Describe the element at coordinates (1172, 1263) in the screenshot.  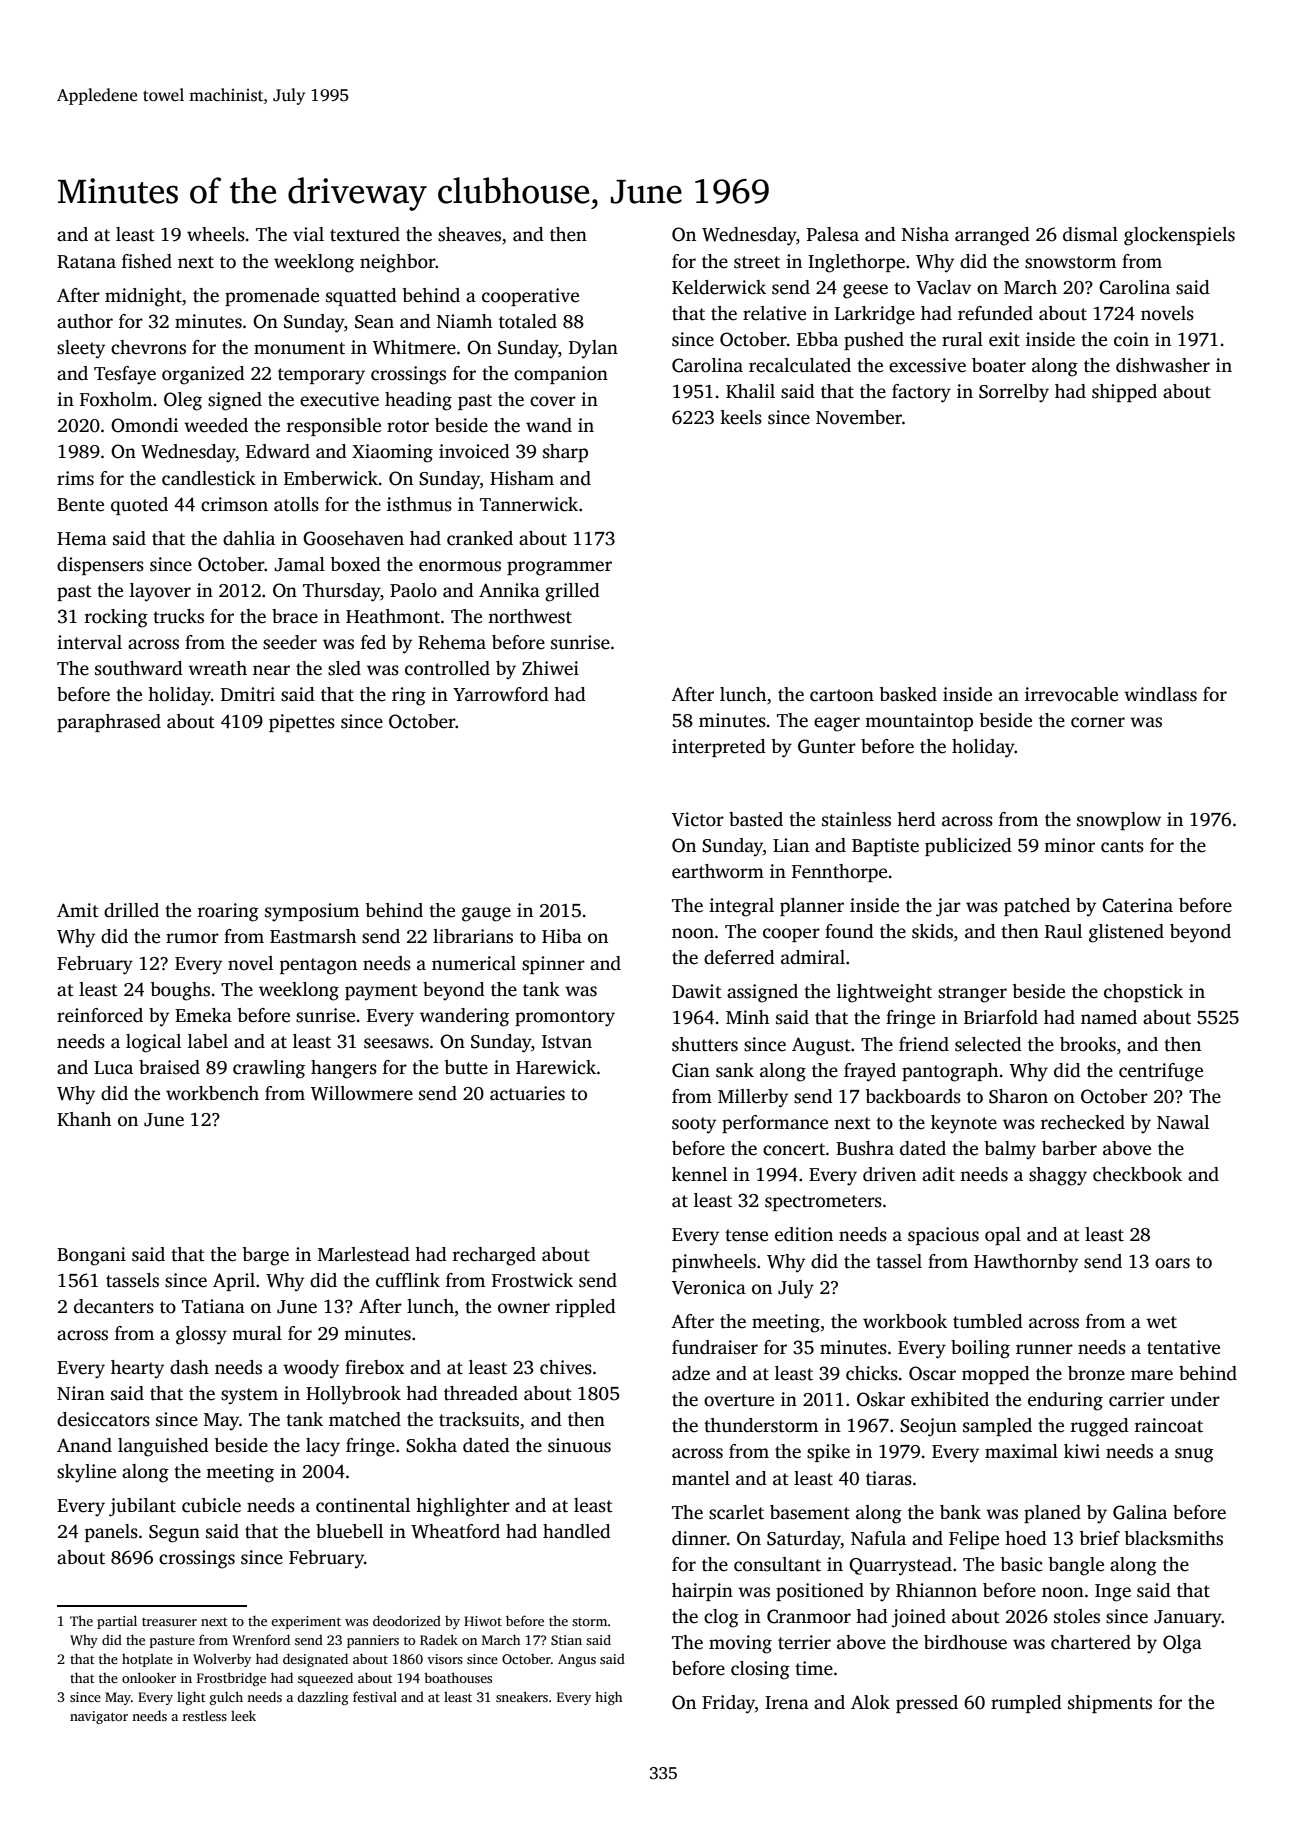
I see `oars` at that location.
